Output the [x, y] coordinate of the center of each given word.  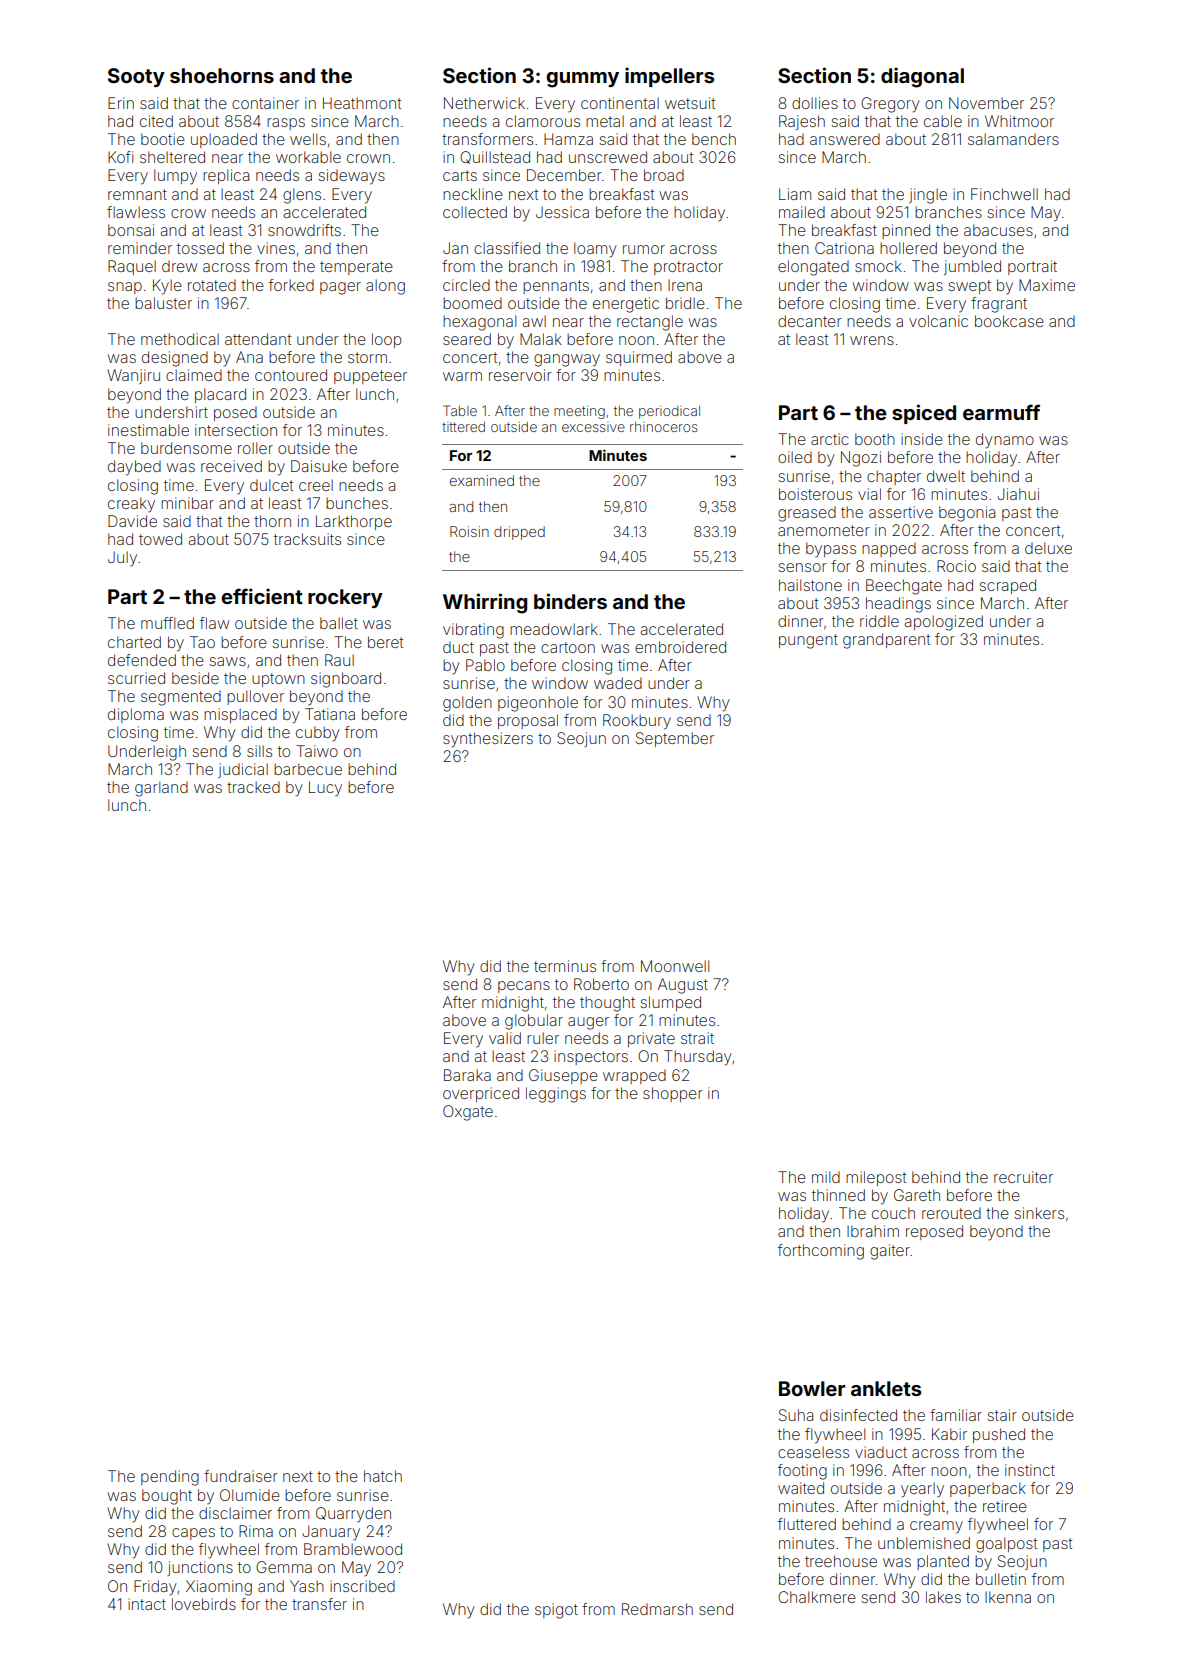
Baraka [467, 1075]
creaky [131, 504]
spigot [556, 1611]
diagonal [922, 77]
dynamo [1005, 441]
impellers [669, 77]
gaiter [890, 1252]
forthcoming [821, 1252]
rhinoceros [664, 427]
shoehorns [222, 75]
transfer [319, 1604]
